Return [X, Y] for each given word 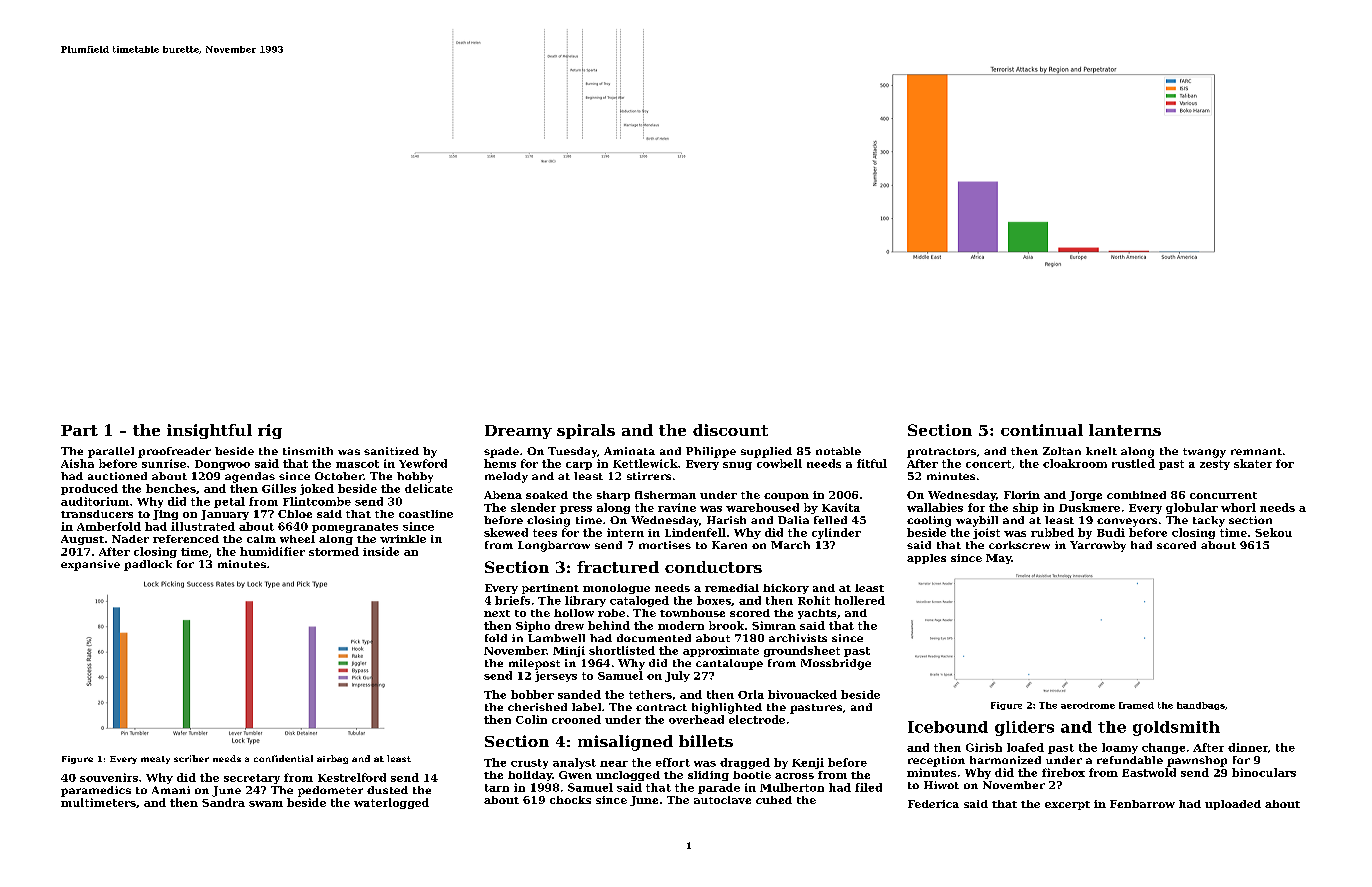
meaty [155, 760]
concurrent [1223, 495]
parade [719, 788]
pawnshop [1197, 761]
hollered [860, 600]
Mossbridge [836, 664]
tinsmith [308, 451]
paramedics [96, 791]
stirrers [649, 476]
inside [381, 551]
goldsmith [1176, 728]
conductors [713, 567]
